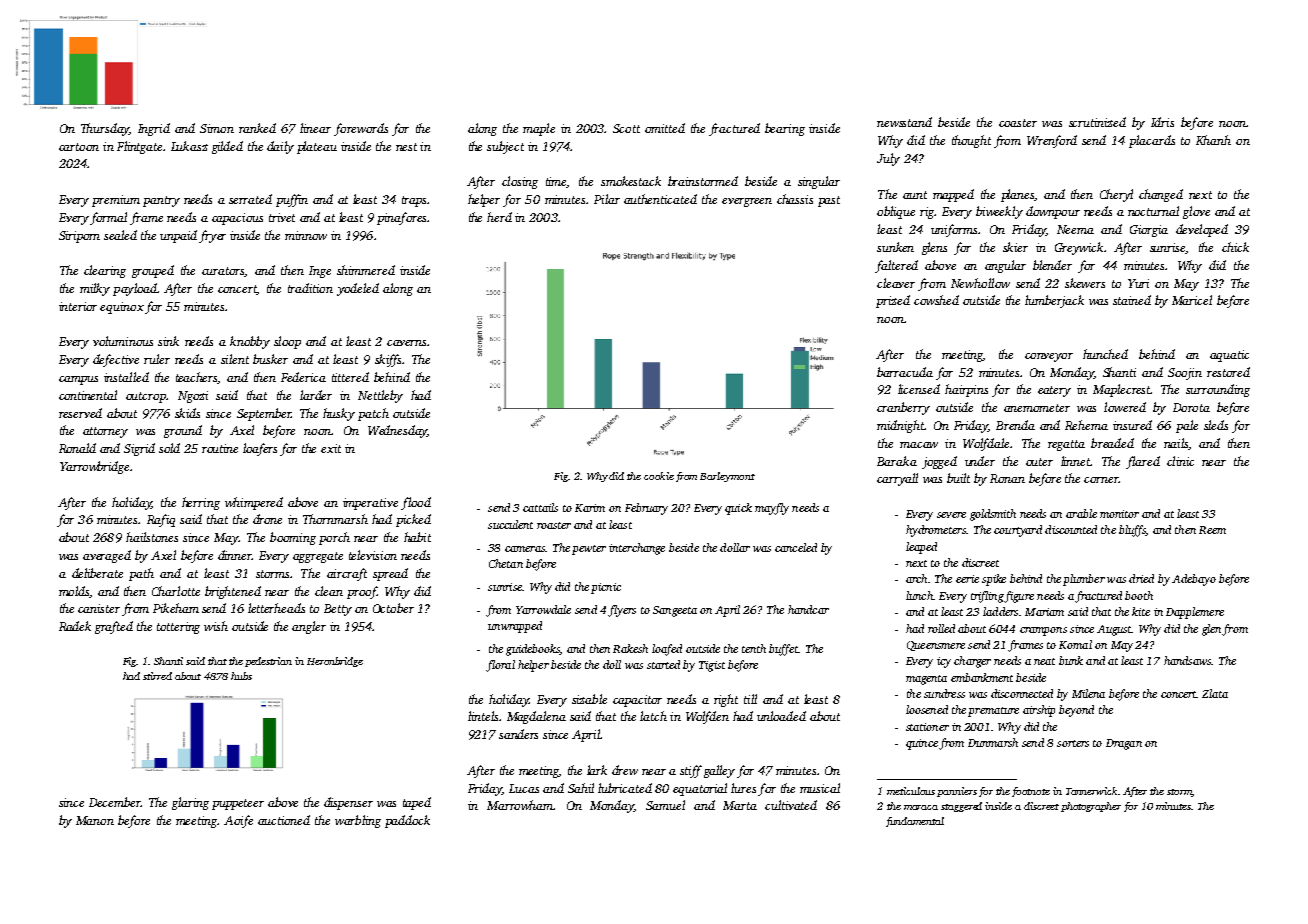  Describe the element at coordinates (893, 301) in the image. I see `prized` at that location.
